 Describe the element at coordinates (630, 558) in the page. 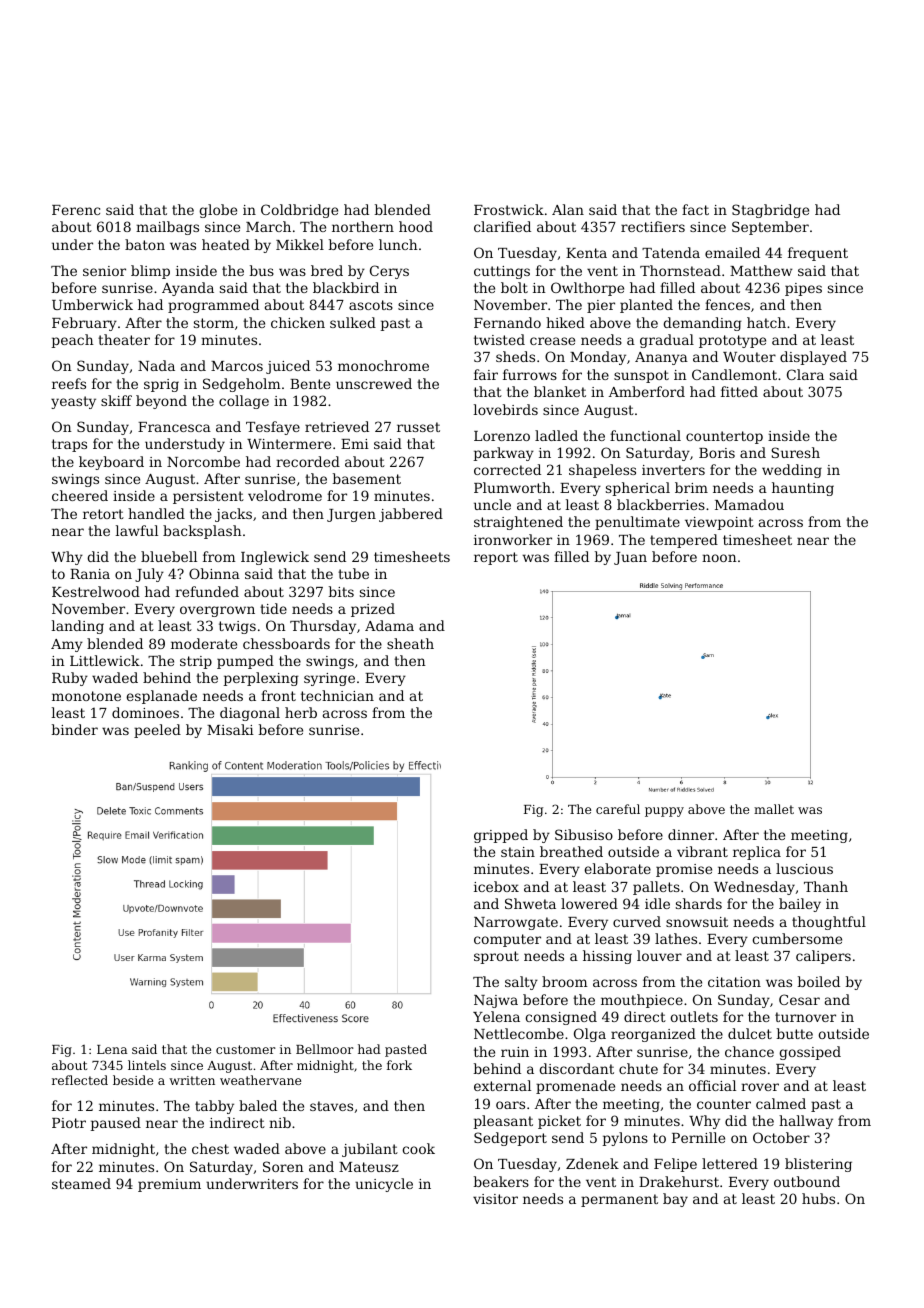

I see `Juan` at that location.
